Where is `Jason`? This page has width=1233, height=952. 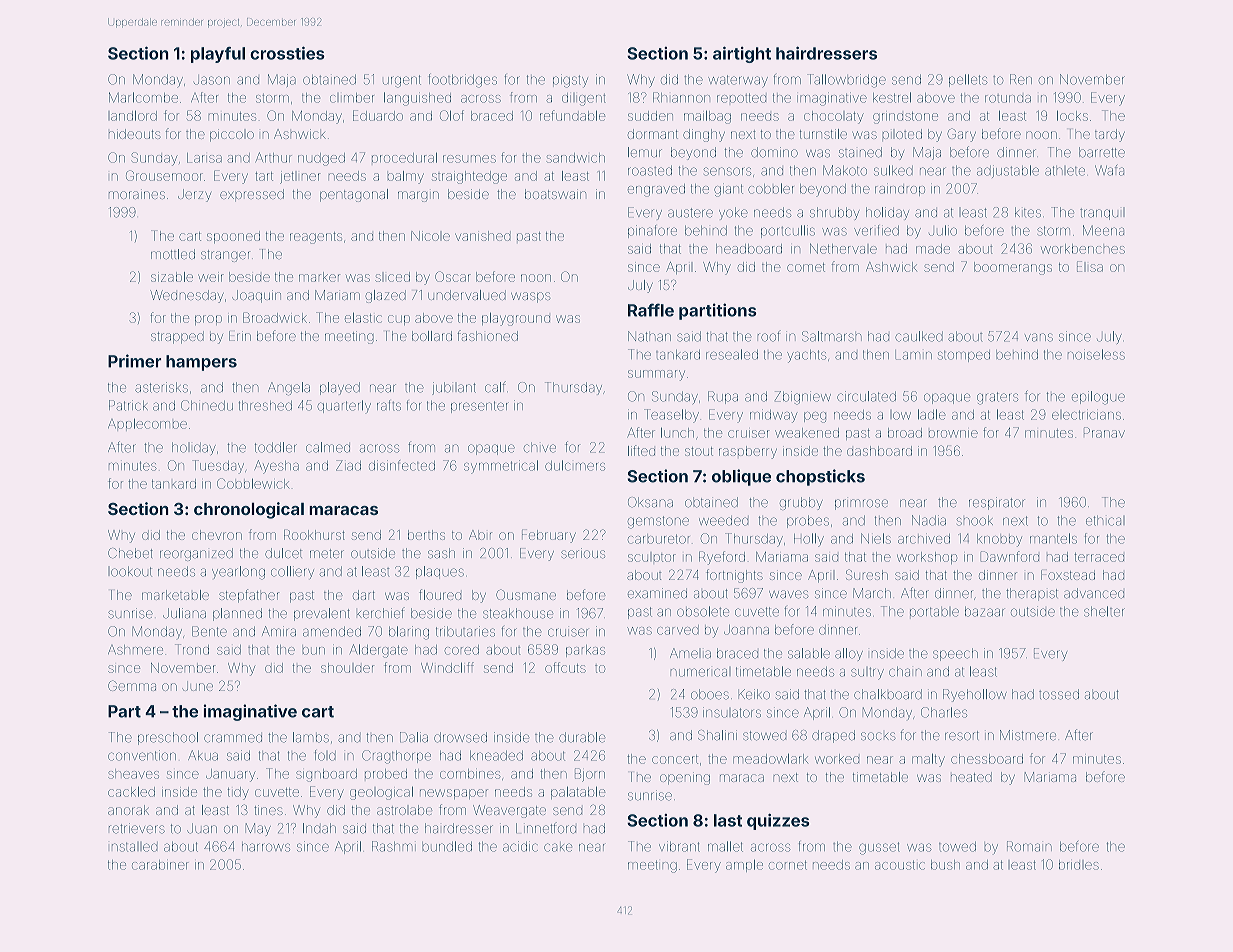 Jason is located at coordinates (212, 80).
